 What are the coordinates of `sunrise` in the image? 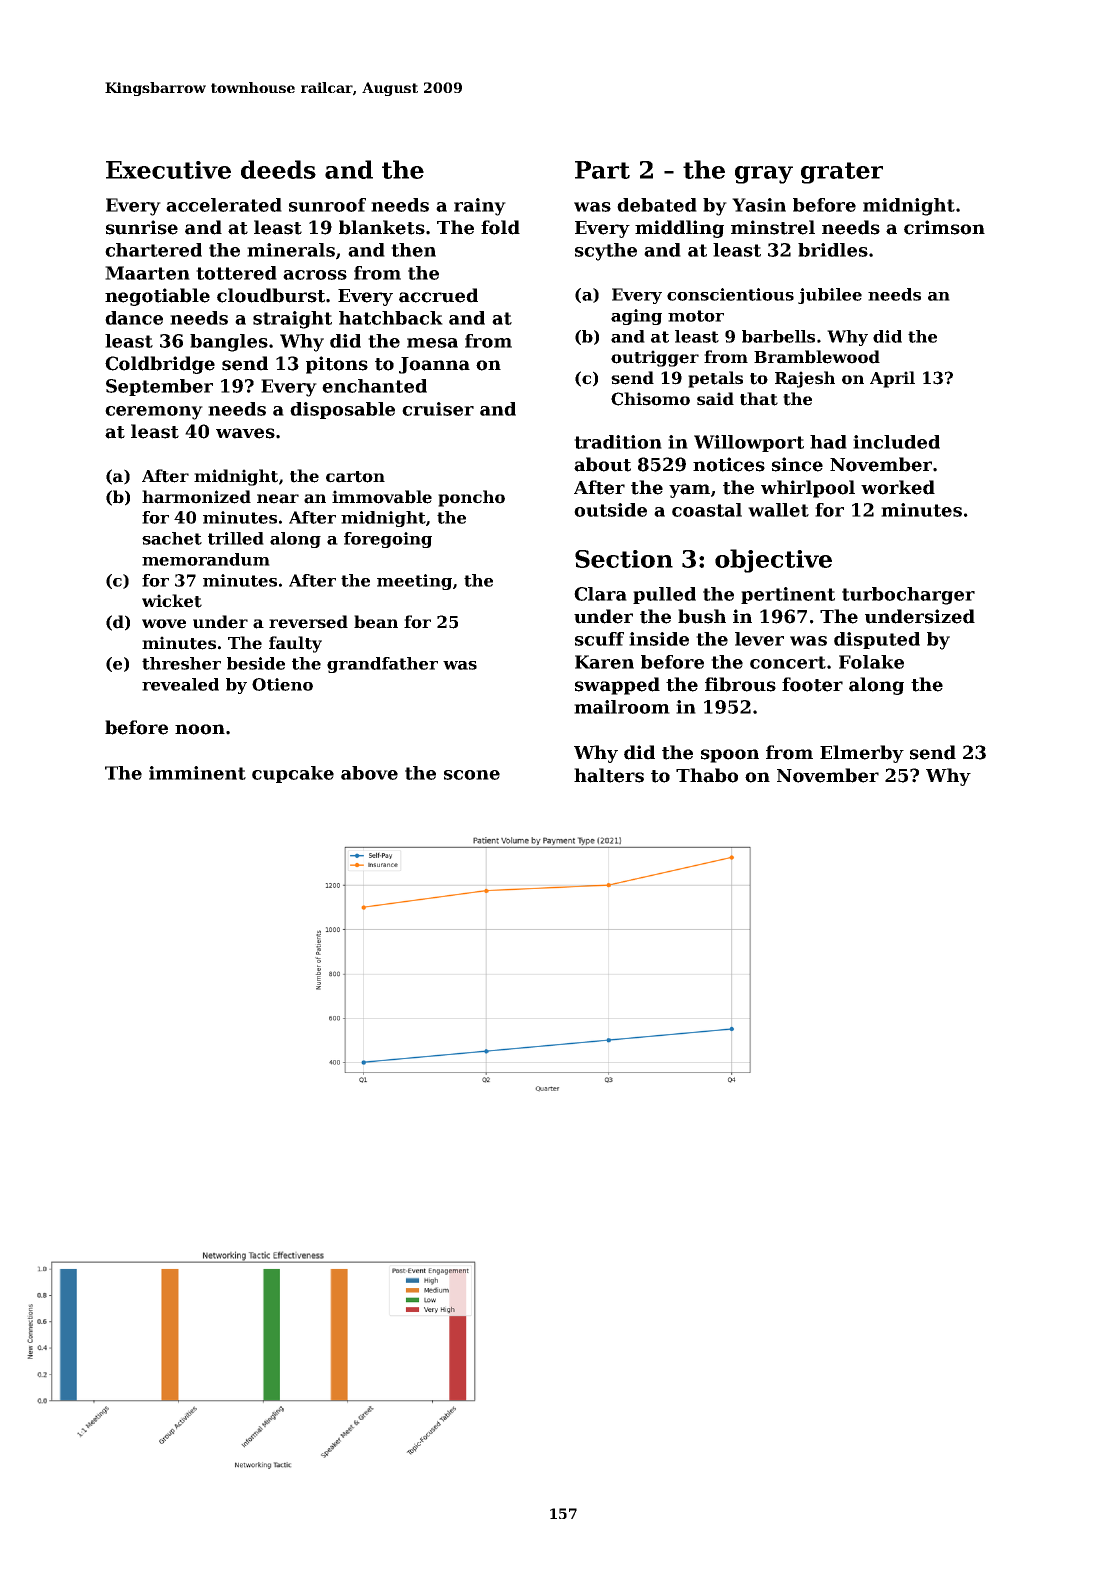 It's located at (142, 227).
